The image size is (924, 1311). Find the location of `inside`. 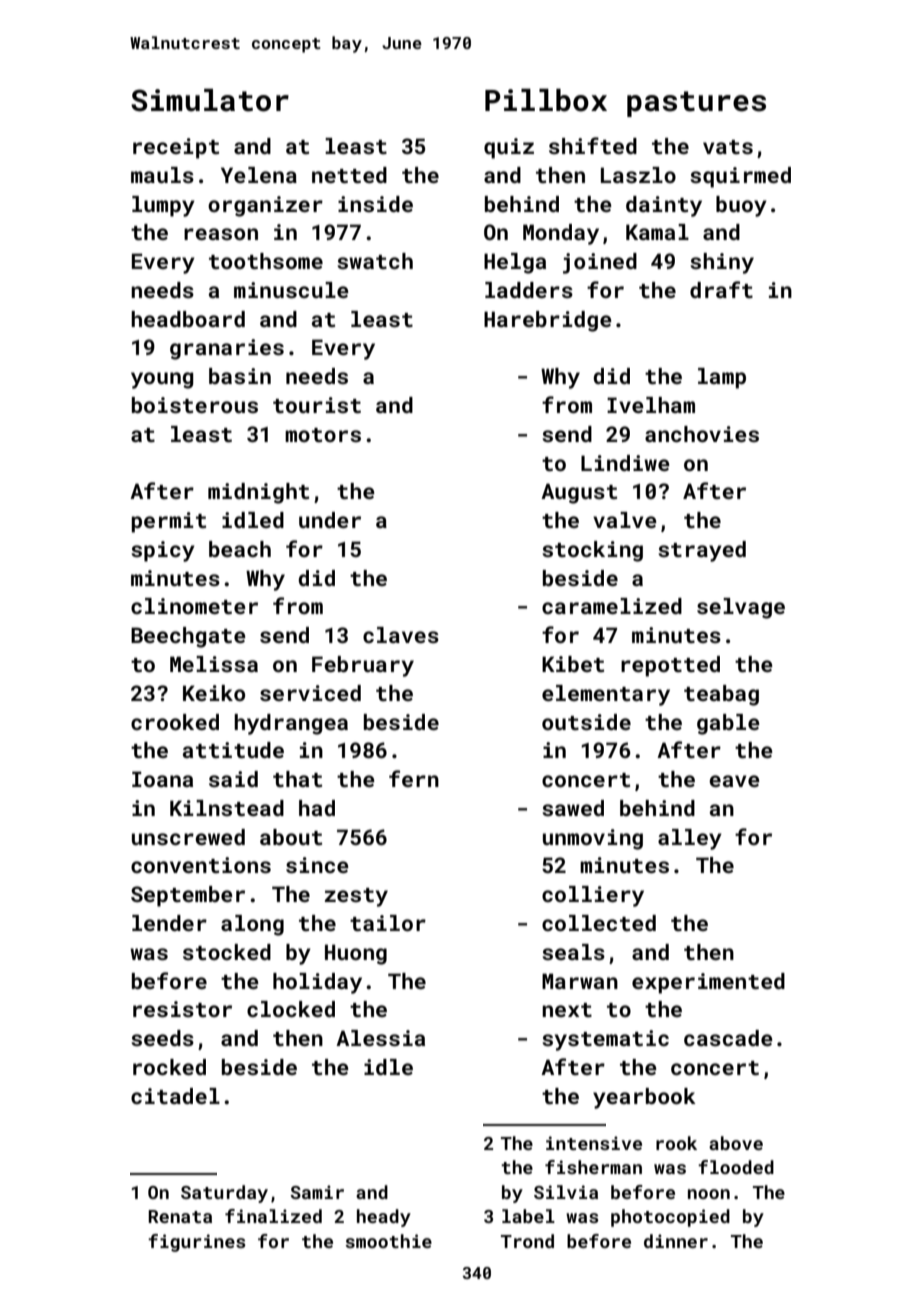

inside is located at coordinates (375, 204).
